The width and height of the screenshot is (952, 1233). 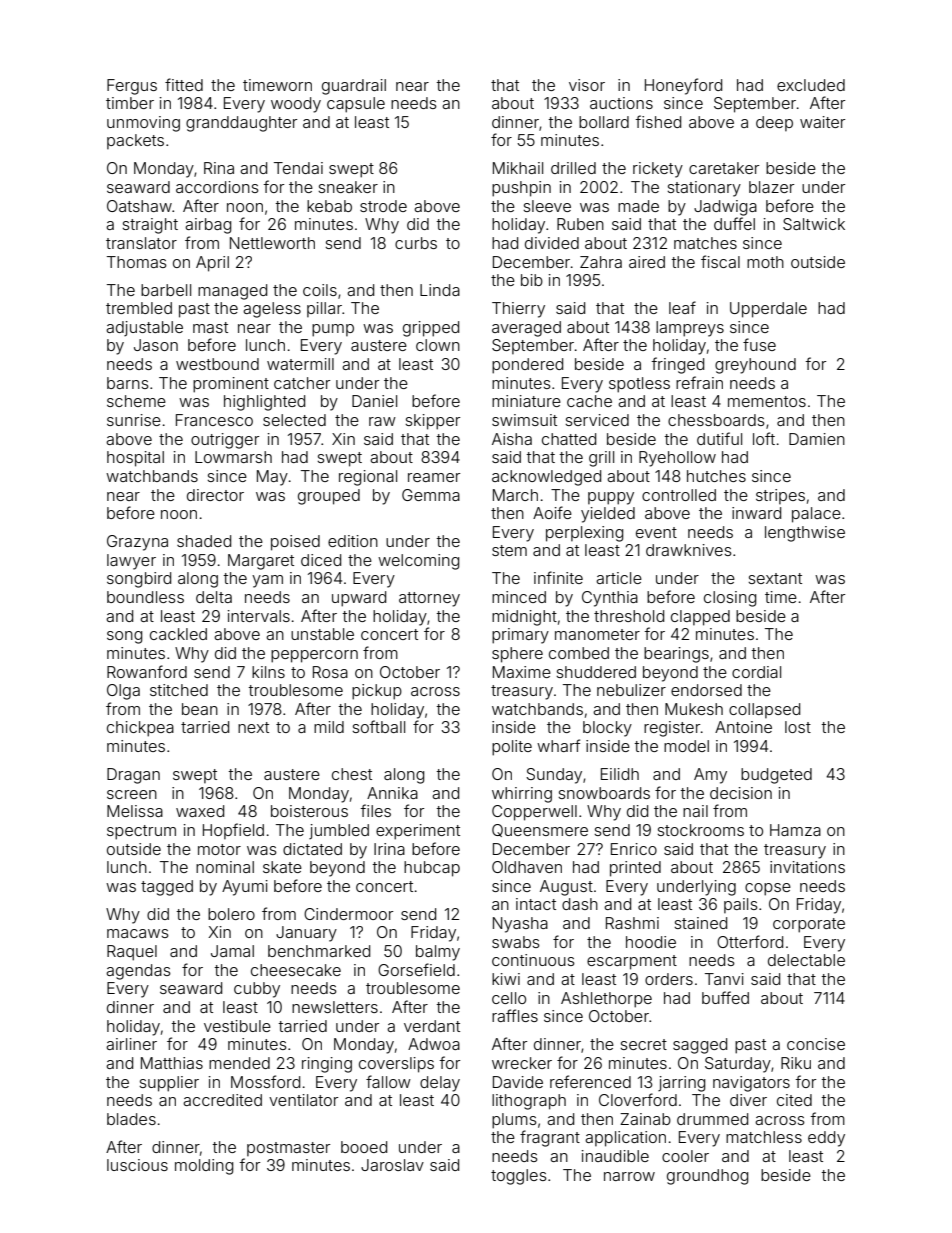 What do you see at coordinates (135, 141) in the screenshot?
I see `packets` at bounding box center [135, 141].
